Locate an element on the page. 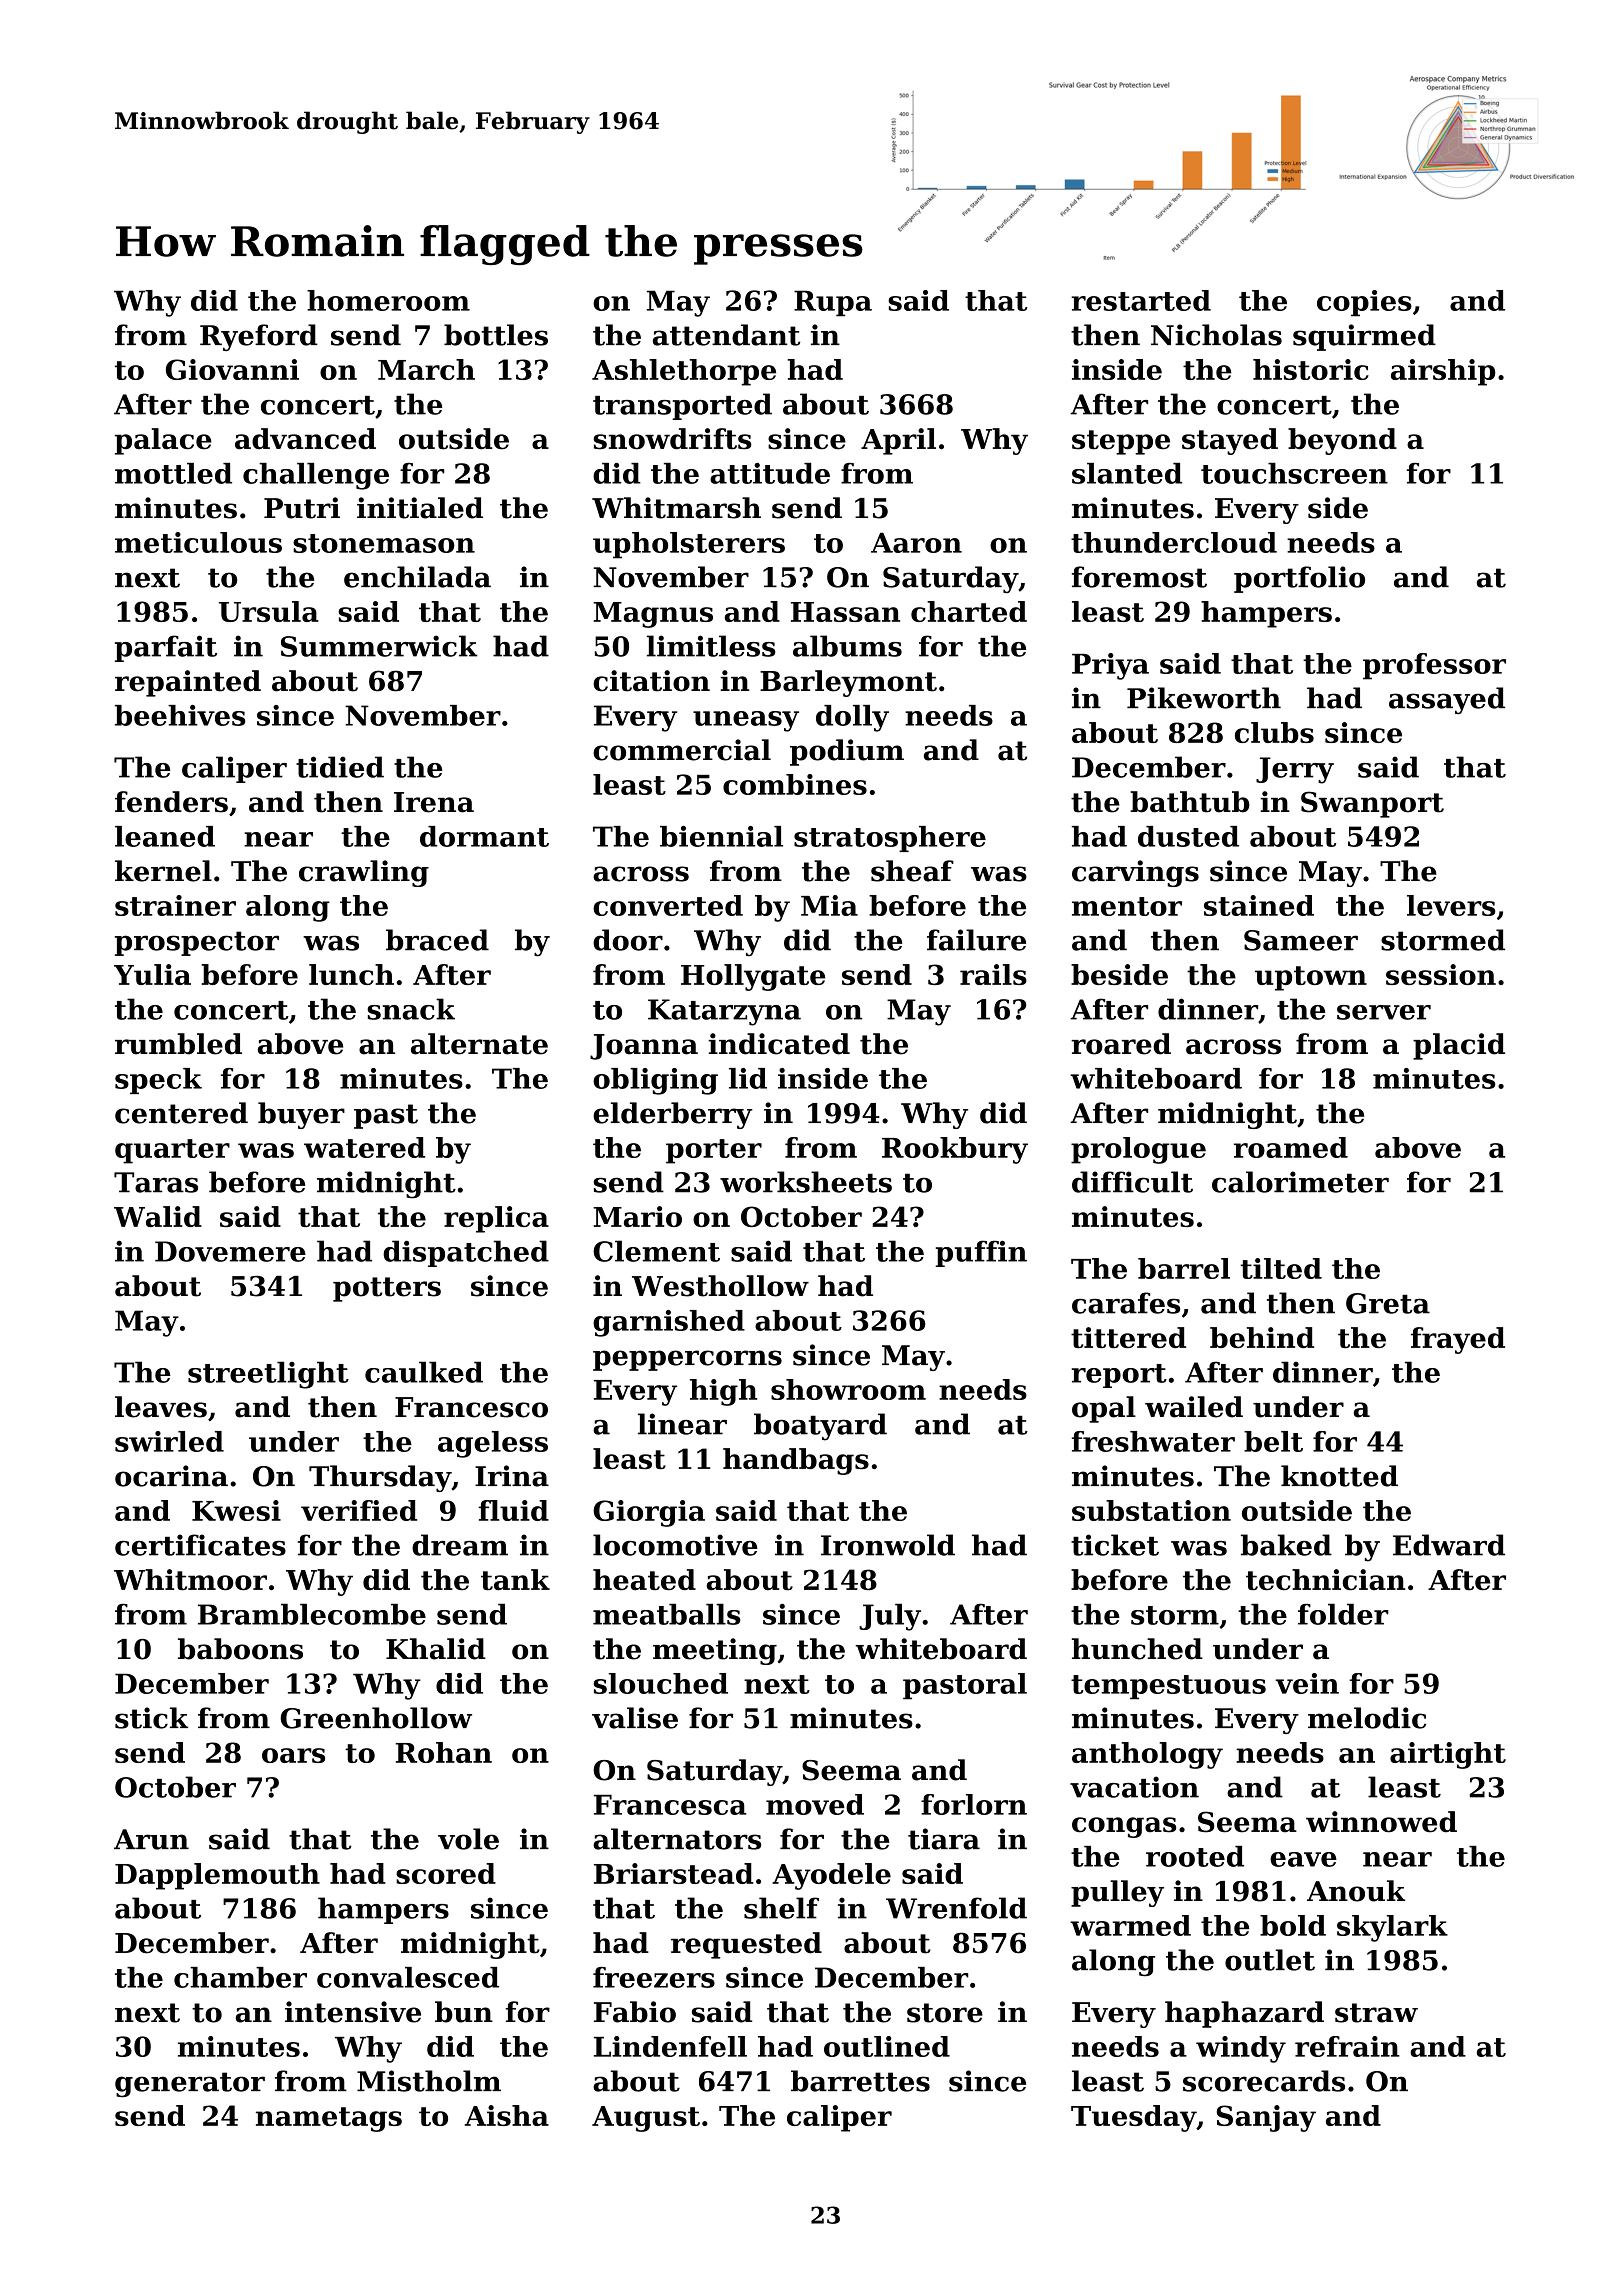  stick is located at coordinates (151, 1718).
